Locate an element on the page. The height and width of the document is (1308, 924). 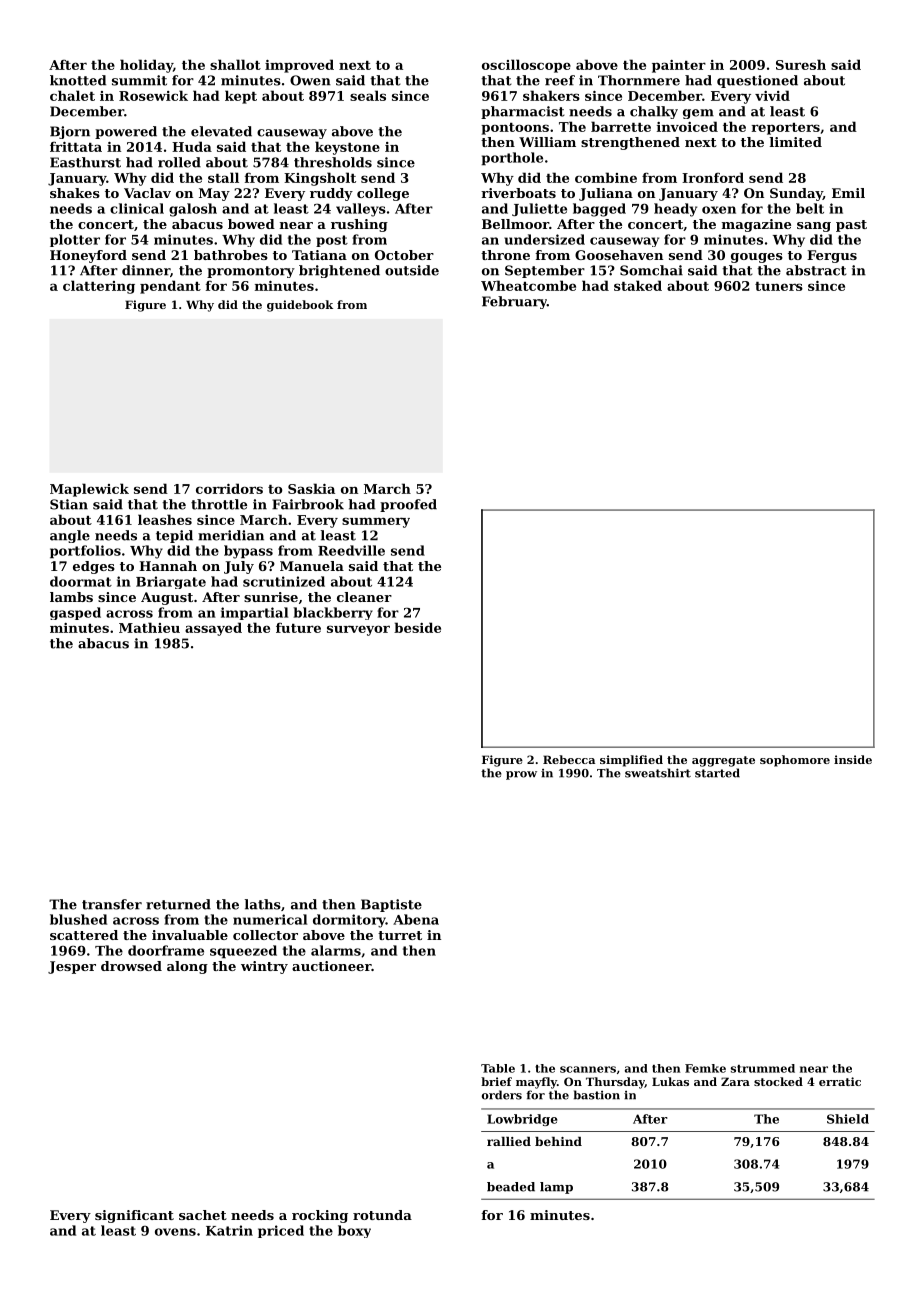
tuners is located at coordinates (779, 286).
